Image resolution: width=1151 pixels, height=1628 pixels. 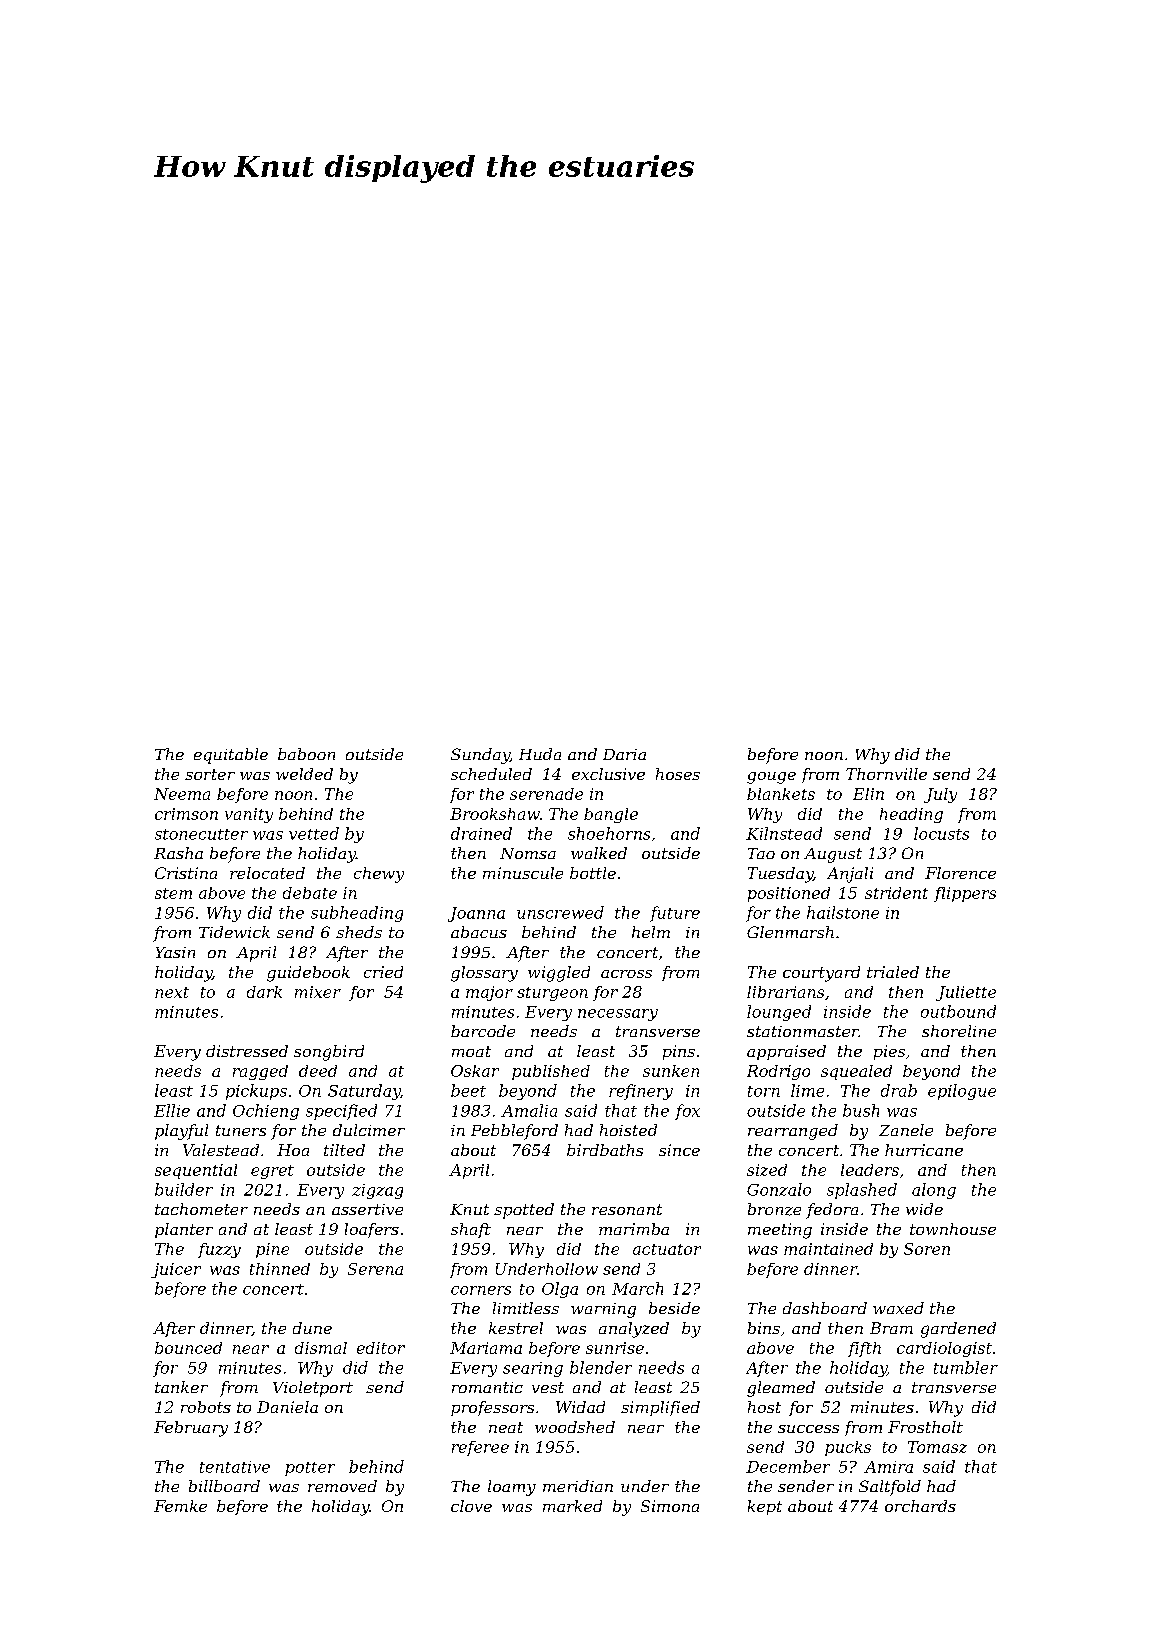 What do you see at coordinates (624, 754) in the screenshot?
I see `Daria` at bounding box center [624, 754].
